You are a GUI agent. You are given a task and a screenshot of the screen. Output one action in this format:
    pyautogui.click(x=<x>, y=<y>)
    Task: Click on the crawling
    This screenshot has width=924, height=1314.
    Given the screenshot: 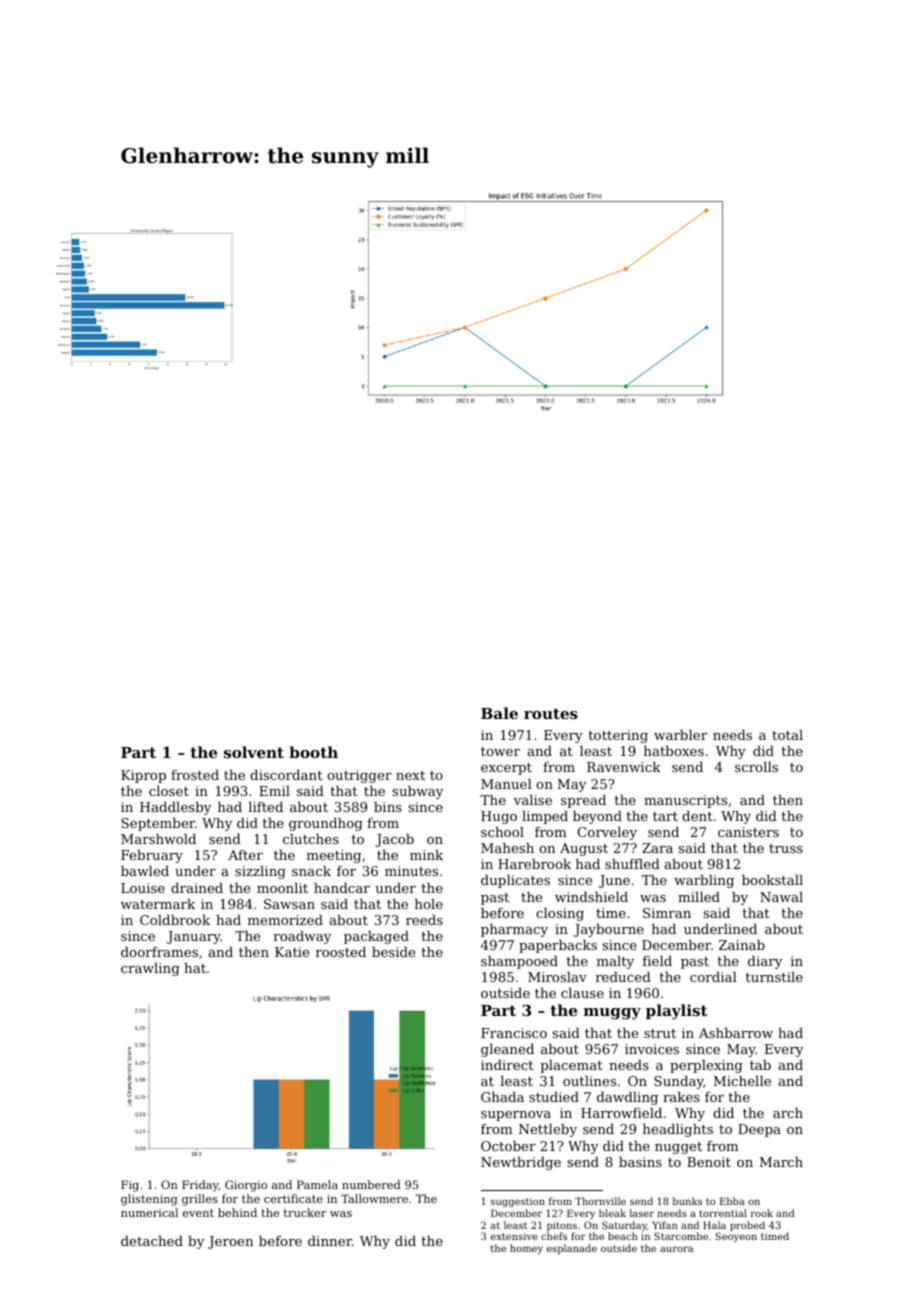 What is the action you would take?
    pyautogui.click(x=150, y=969)
